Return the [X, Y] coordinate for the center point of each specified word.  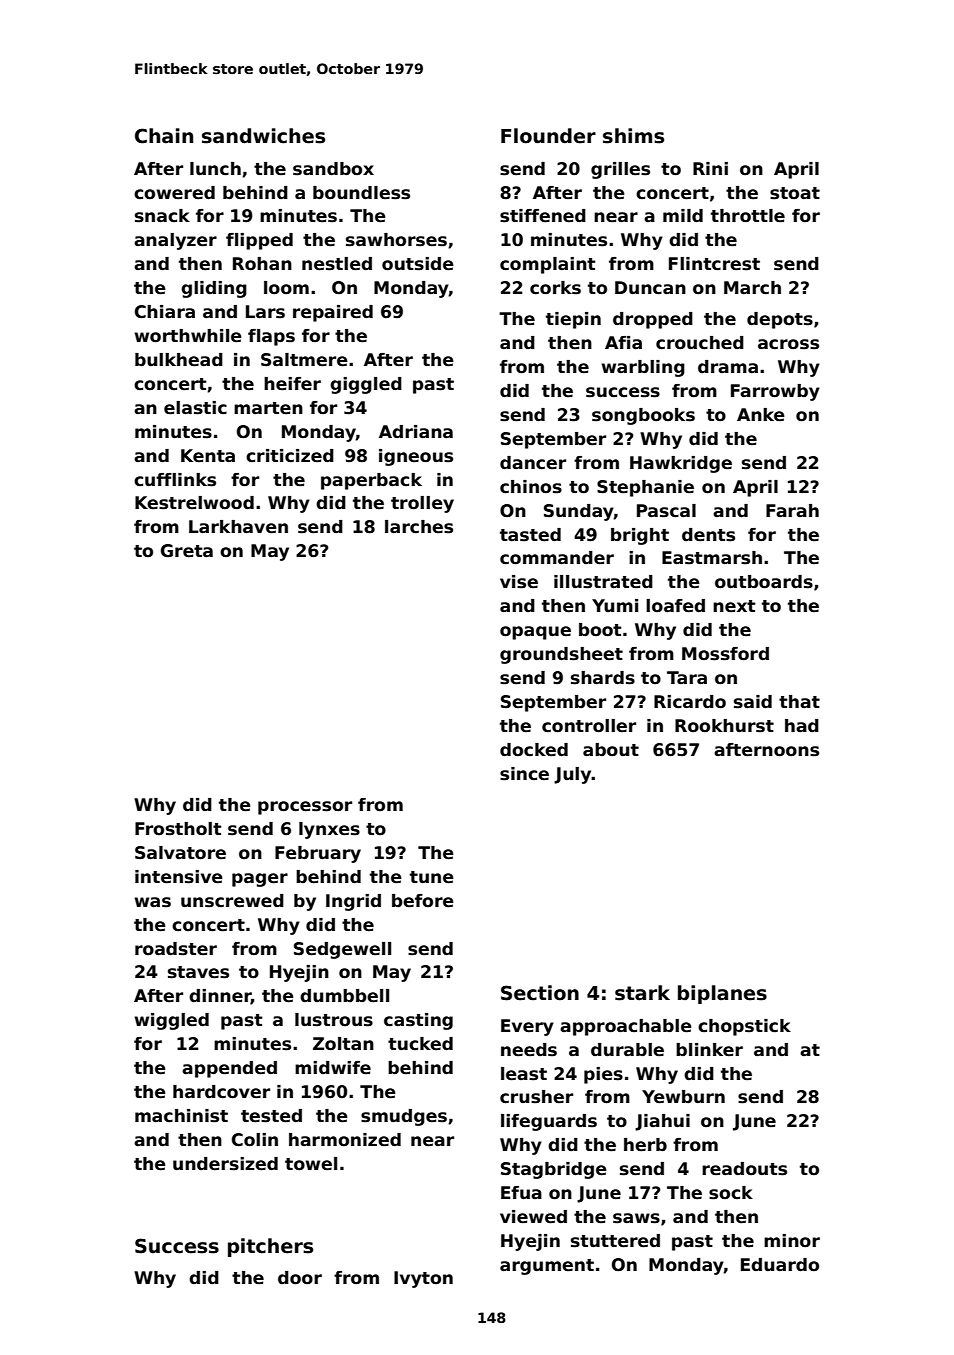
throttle [748, 216]
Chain [164, 136]
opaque [535, 633]
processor [305, 808]
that [799, 701]
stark [642, 993]
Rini [710, 168]
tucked [420, 1044]
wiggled [172, 1021]
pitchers [270, 1247]
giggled [366, 385]
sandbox [333, 169]
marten [268, 408]
